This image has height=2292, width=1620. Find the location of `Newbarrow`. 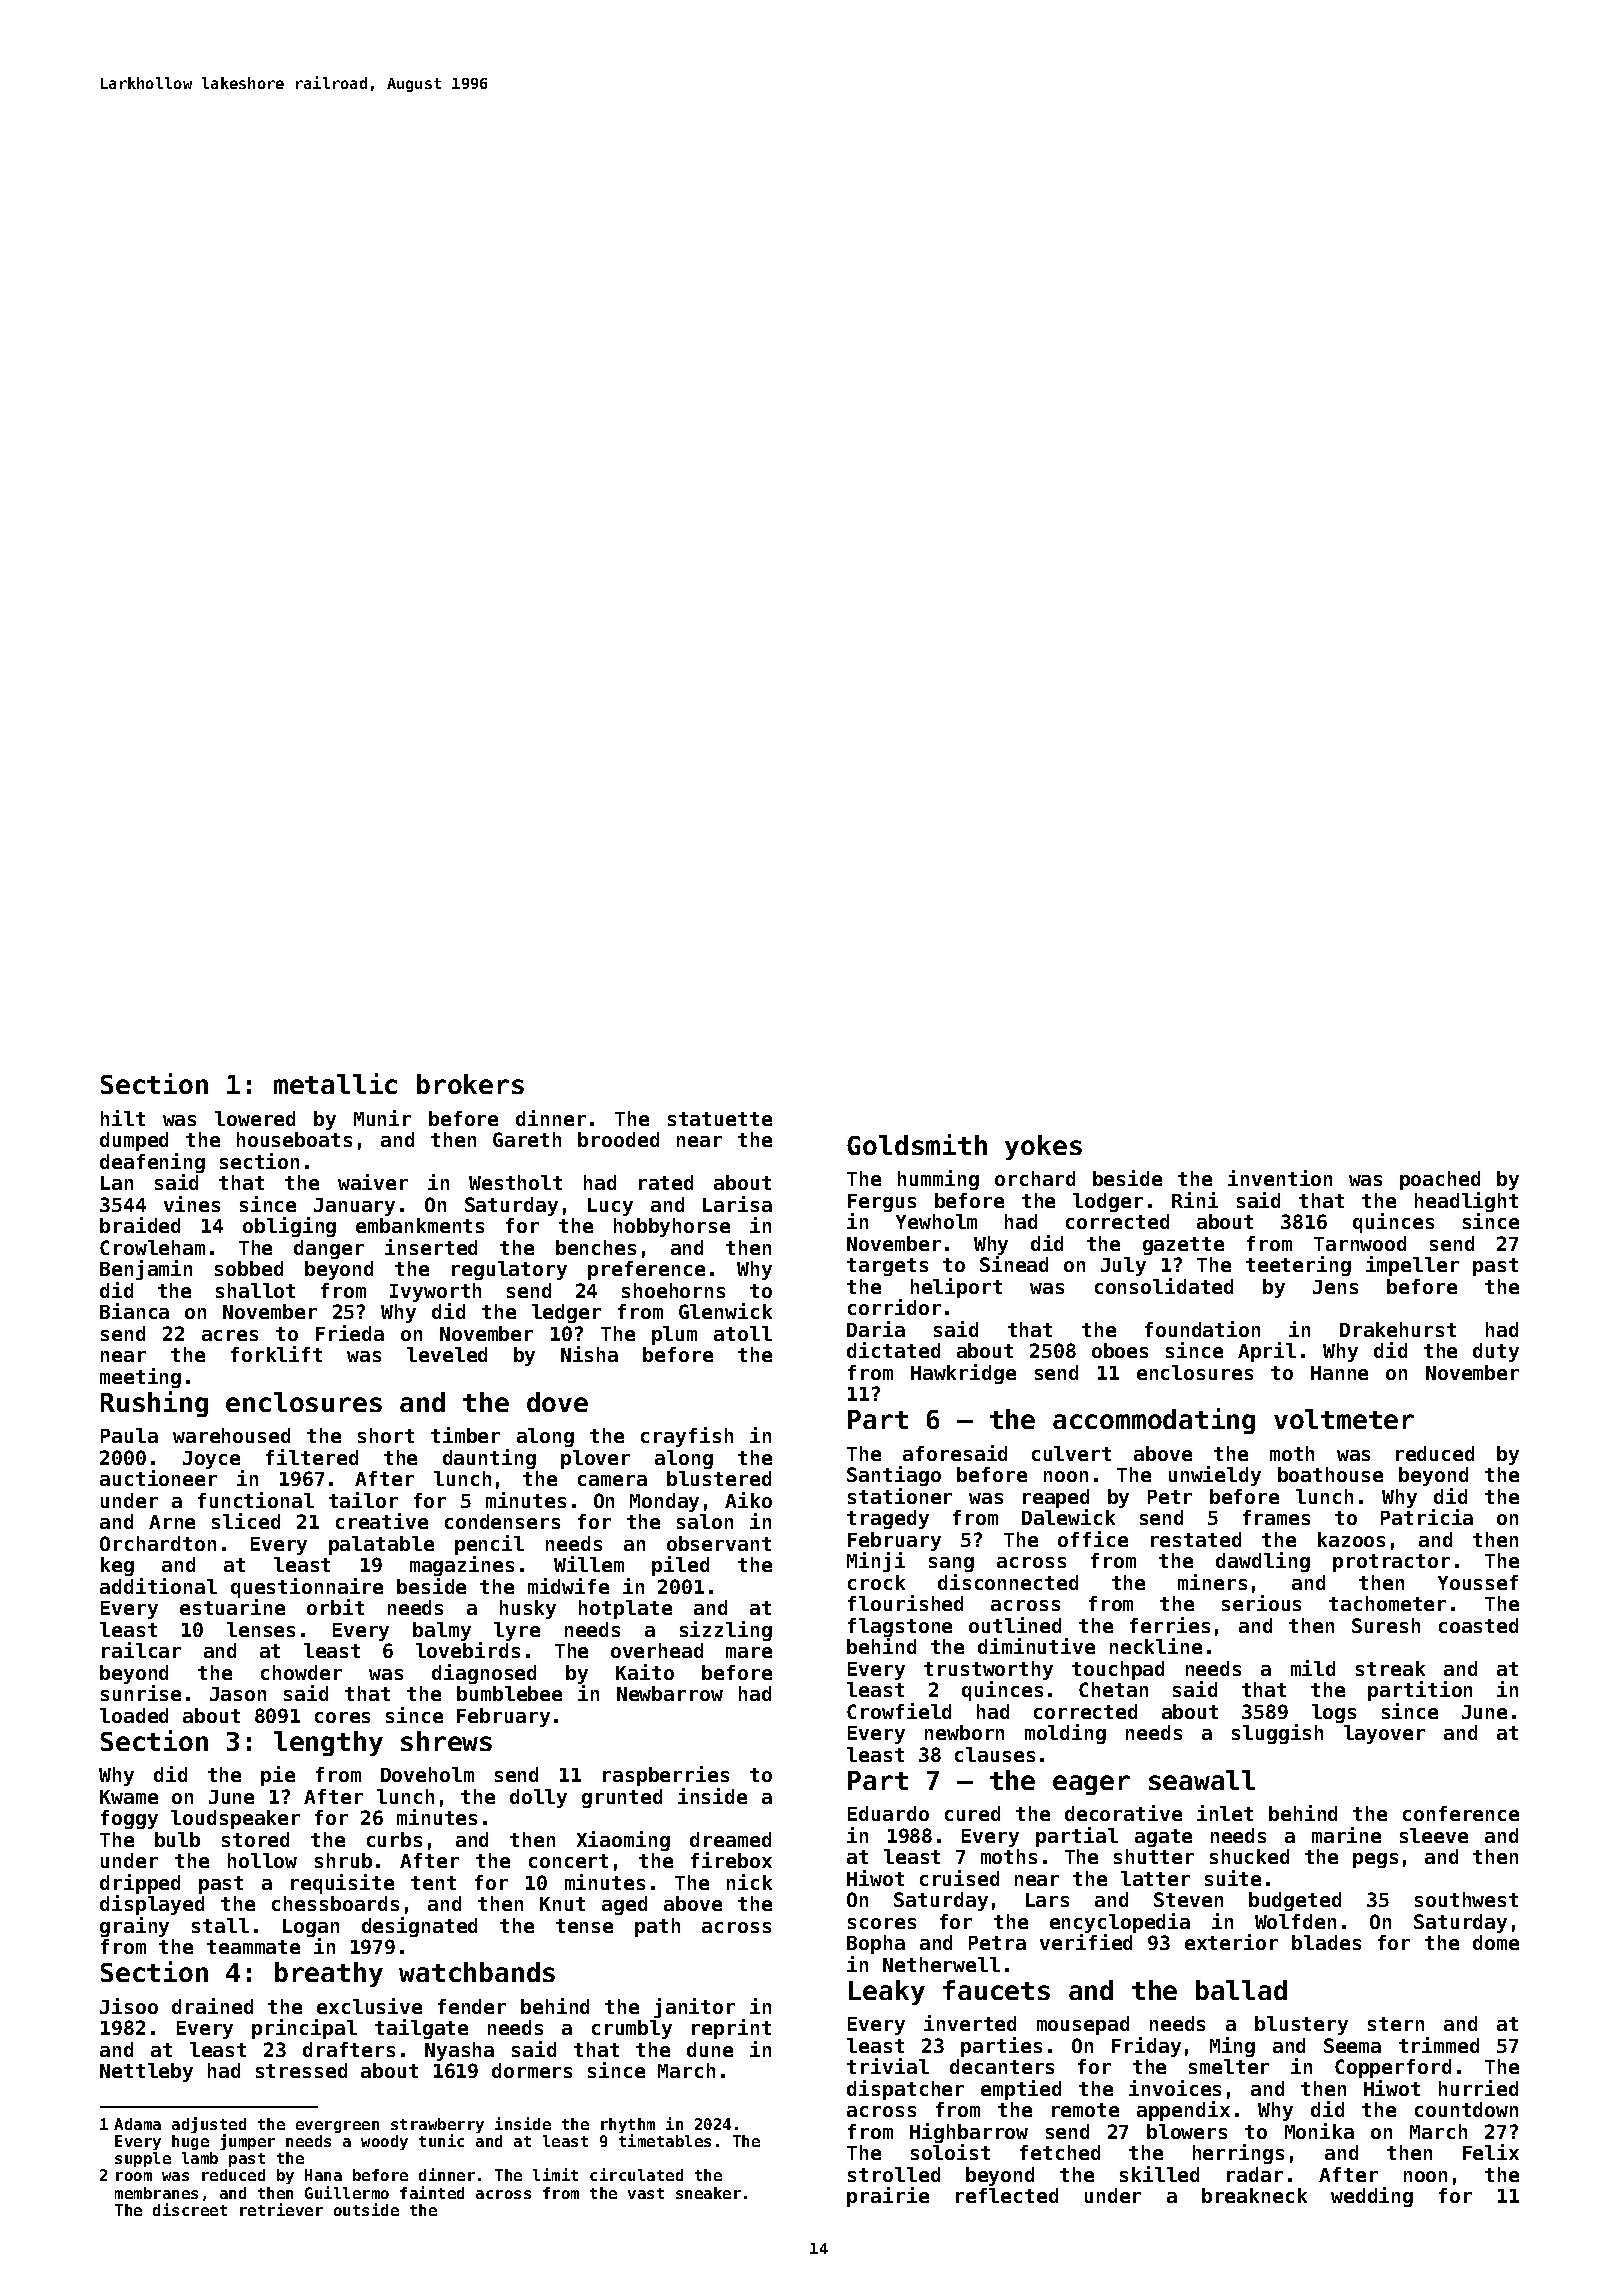

Newbarrow is located at coordinates (670, 1693).
